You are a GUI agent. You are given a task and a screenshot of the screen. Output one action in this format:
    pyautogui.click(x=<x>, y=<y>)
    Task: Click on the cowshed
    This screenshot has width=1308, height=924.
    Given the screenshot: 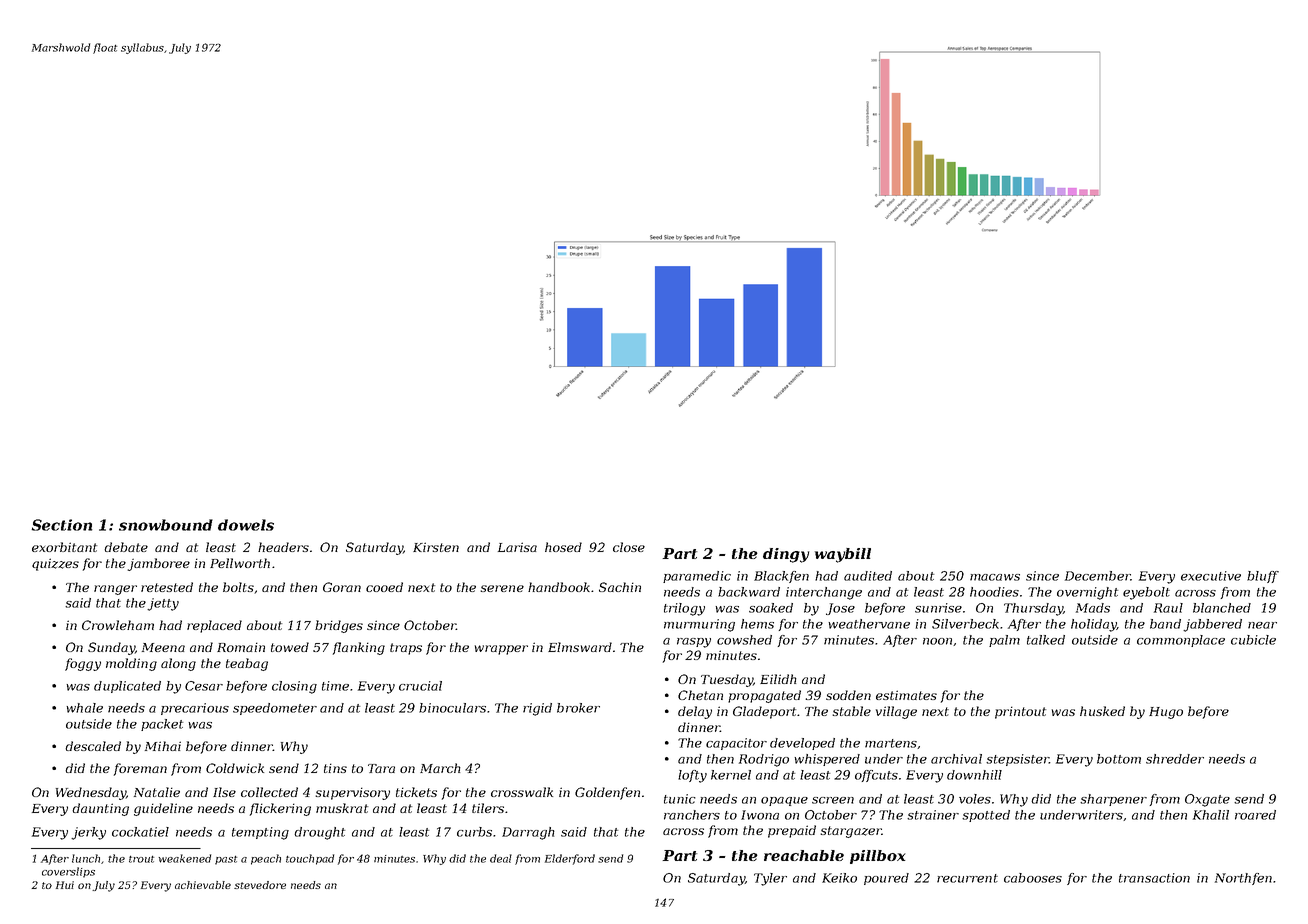 What is the action you would take?
    pyautogui.click(x=744, y=640)
